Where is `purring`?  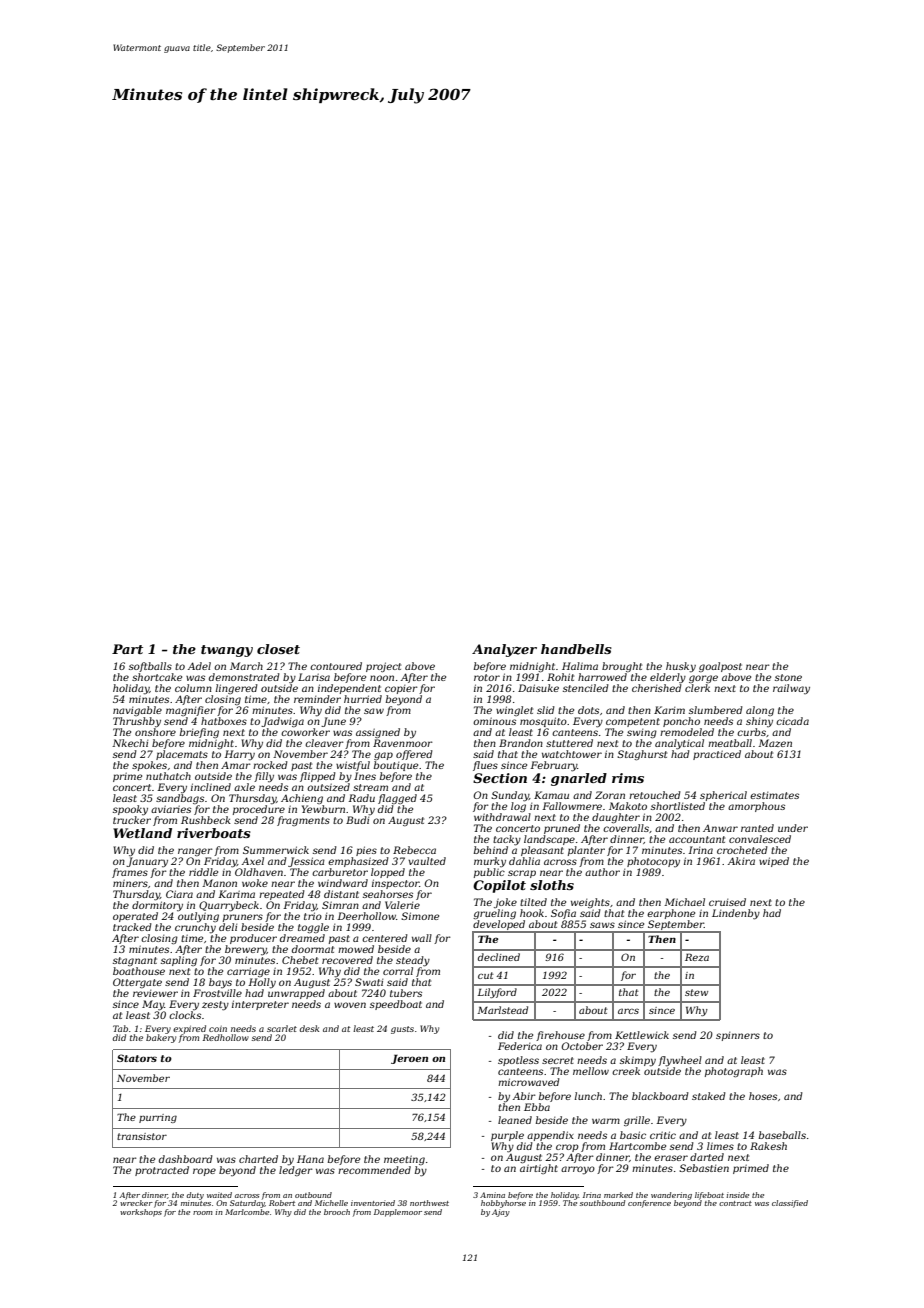
purring is located at coordinates (158, 1118).
